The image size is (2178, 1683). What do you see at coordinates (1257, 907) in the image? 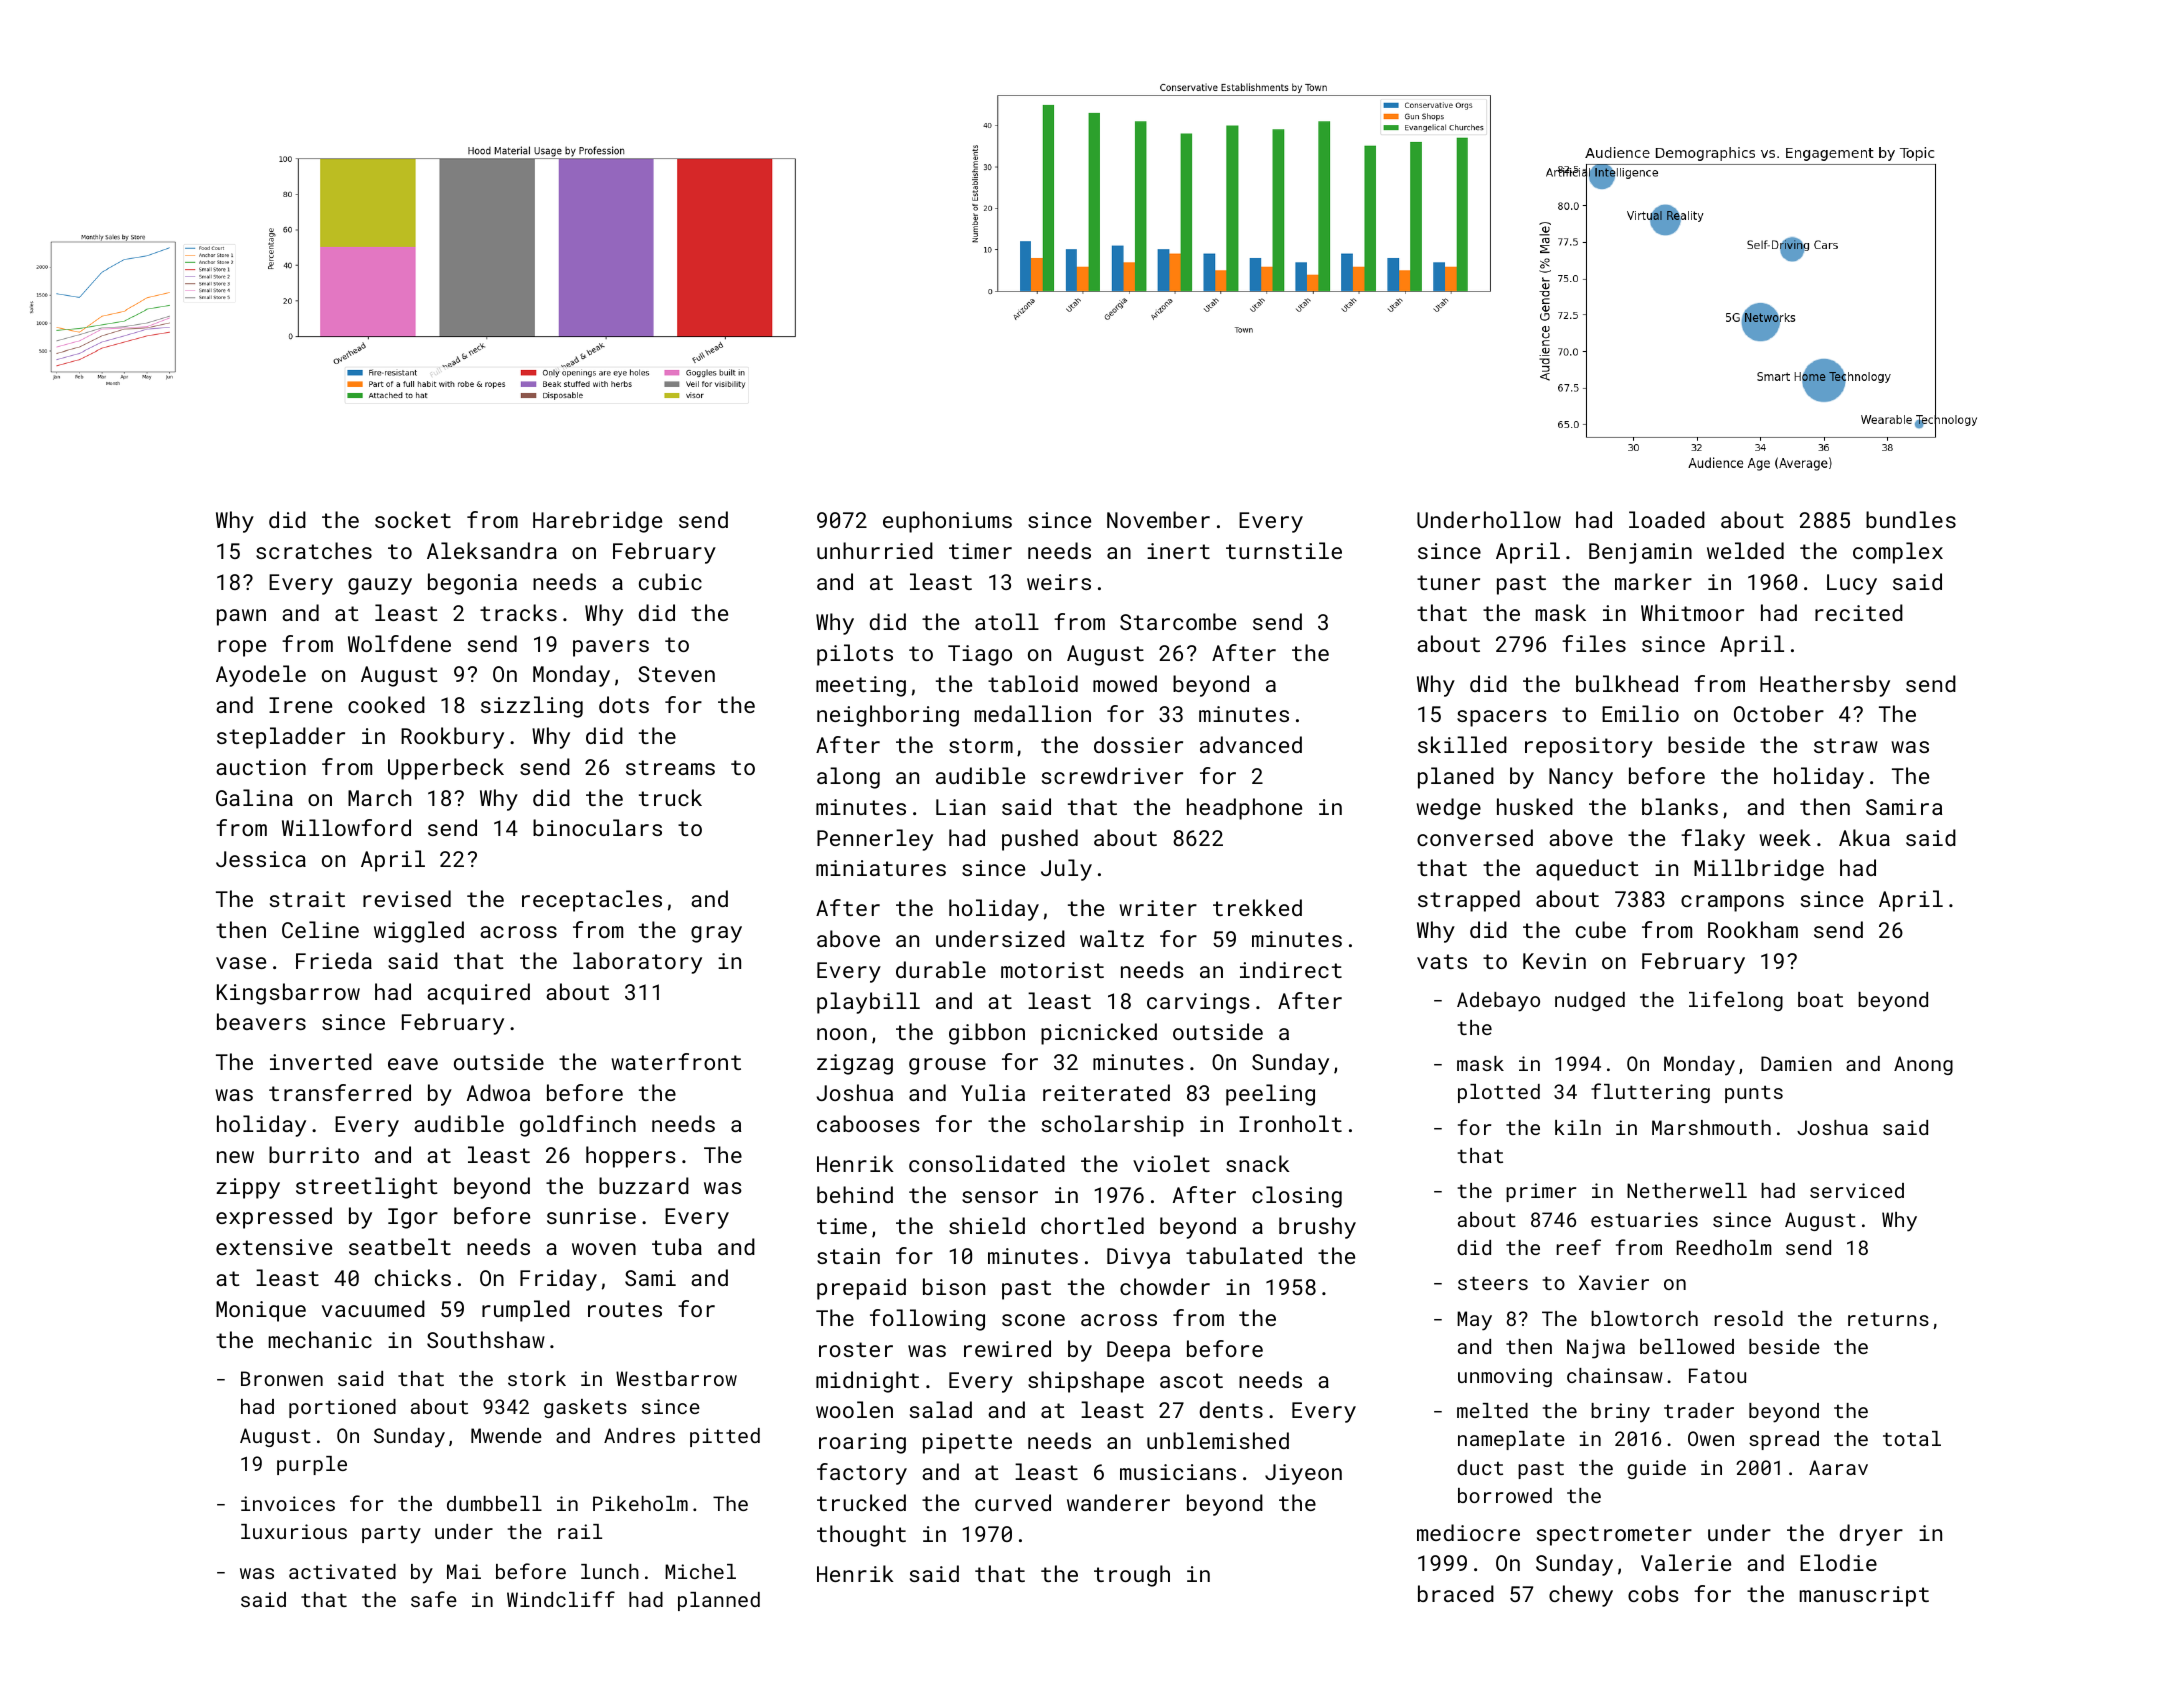
I see `trekked` at bounding box center [1257, 907].
